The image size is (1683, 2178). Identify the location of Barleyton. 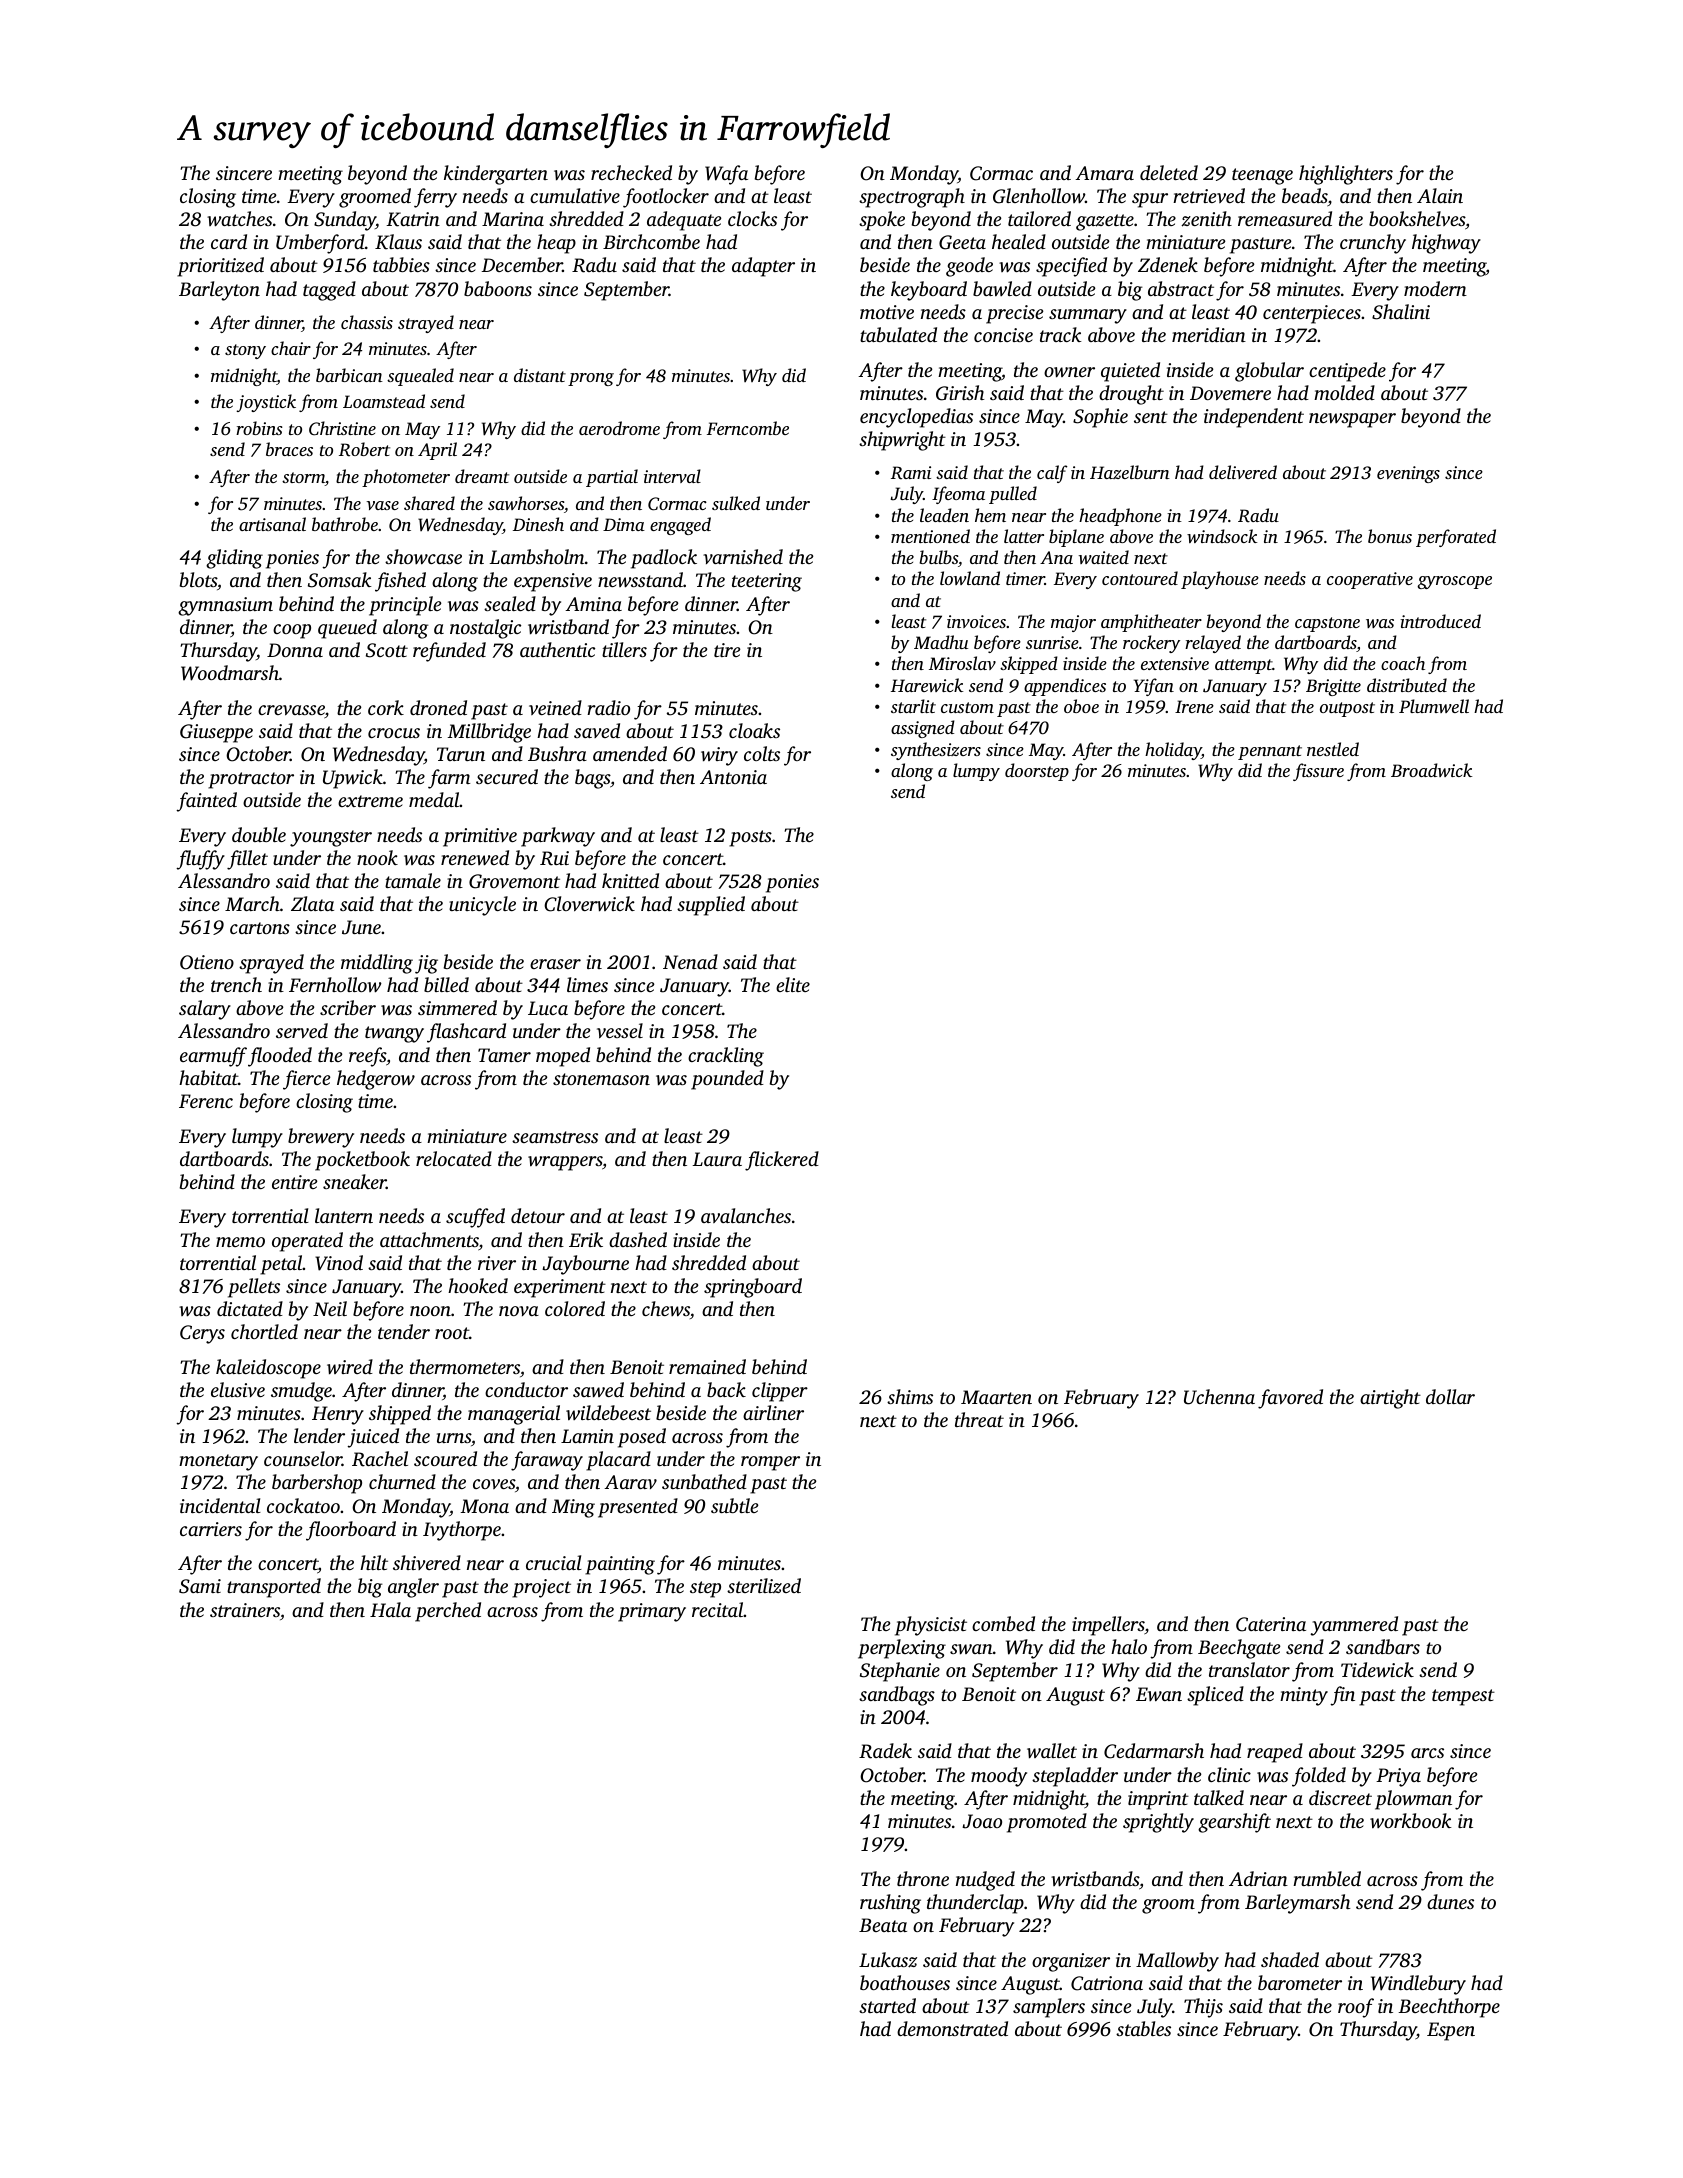
(219, 291).
